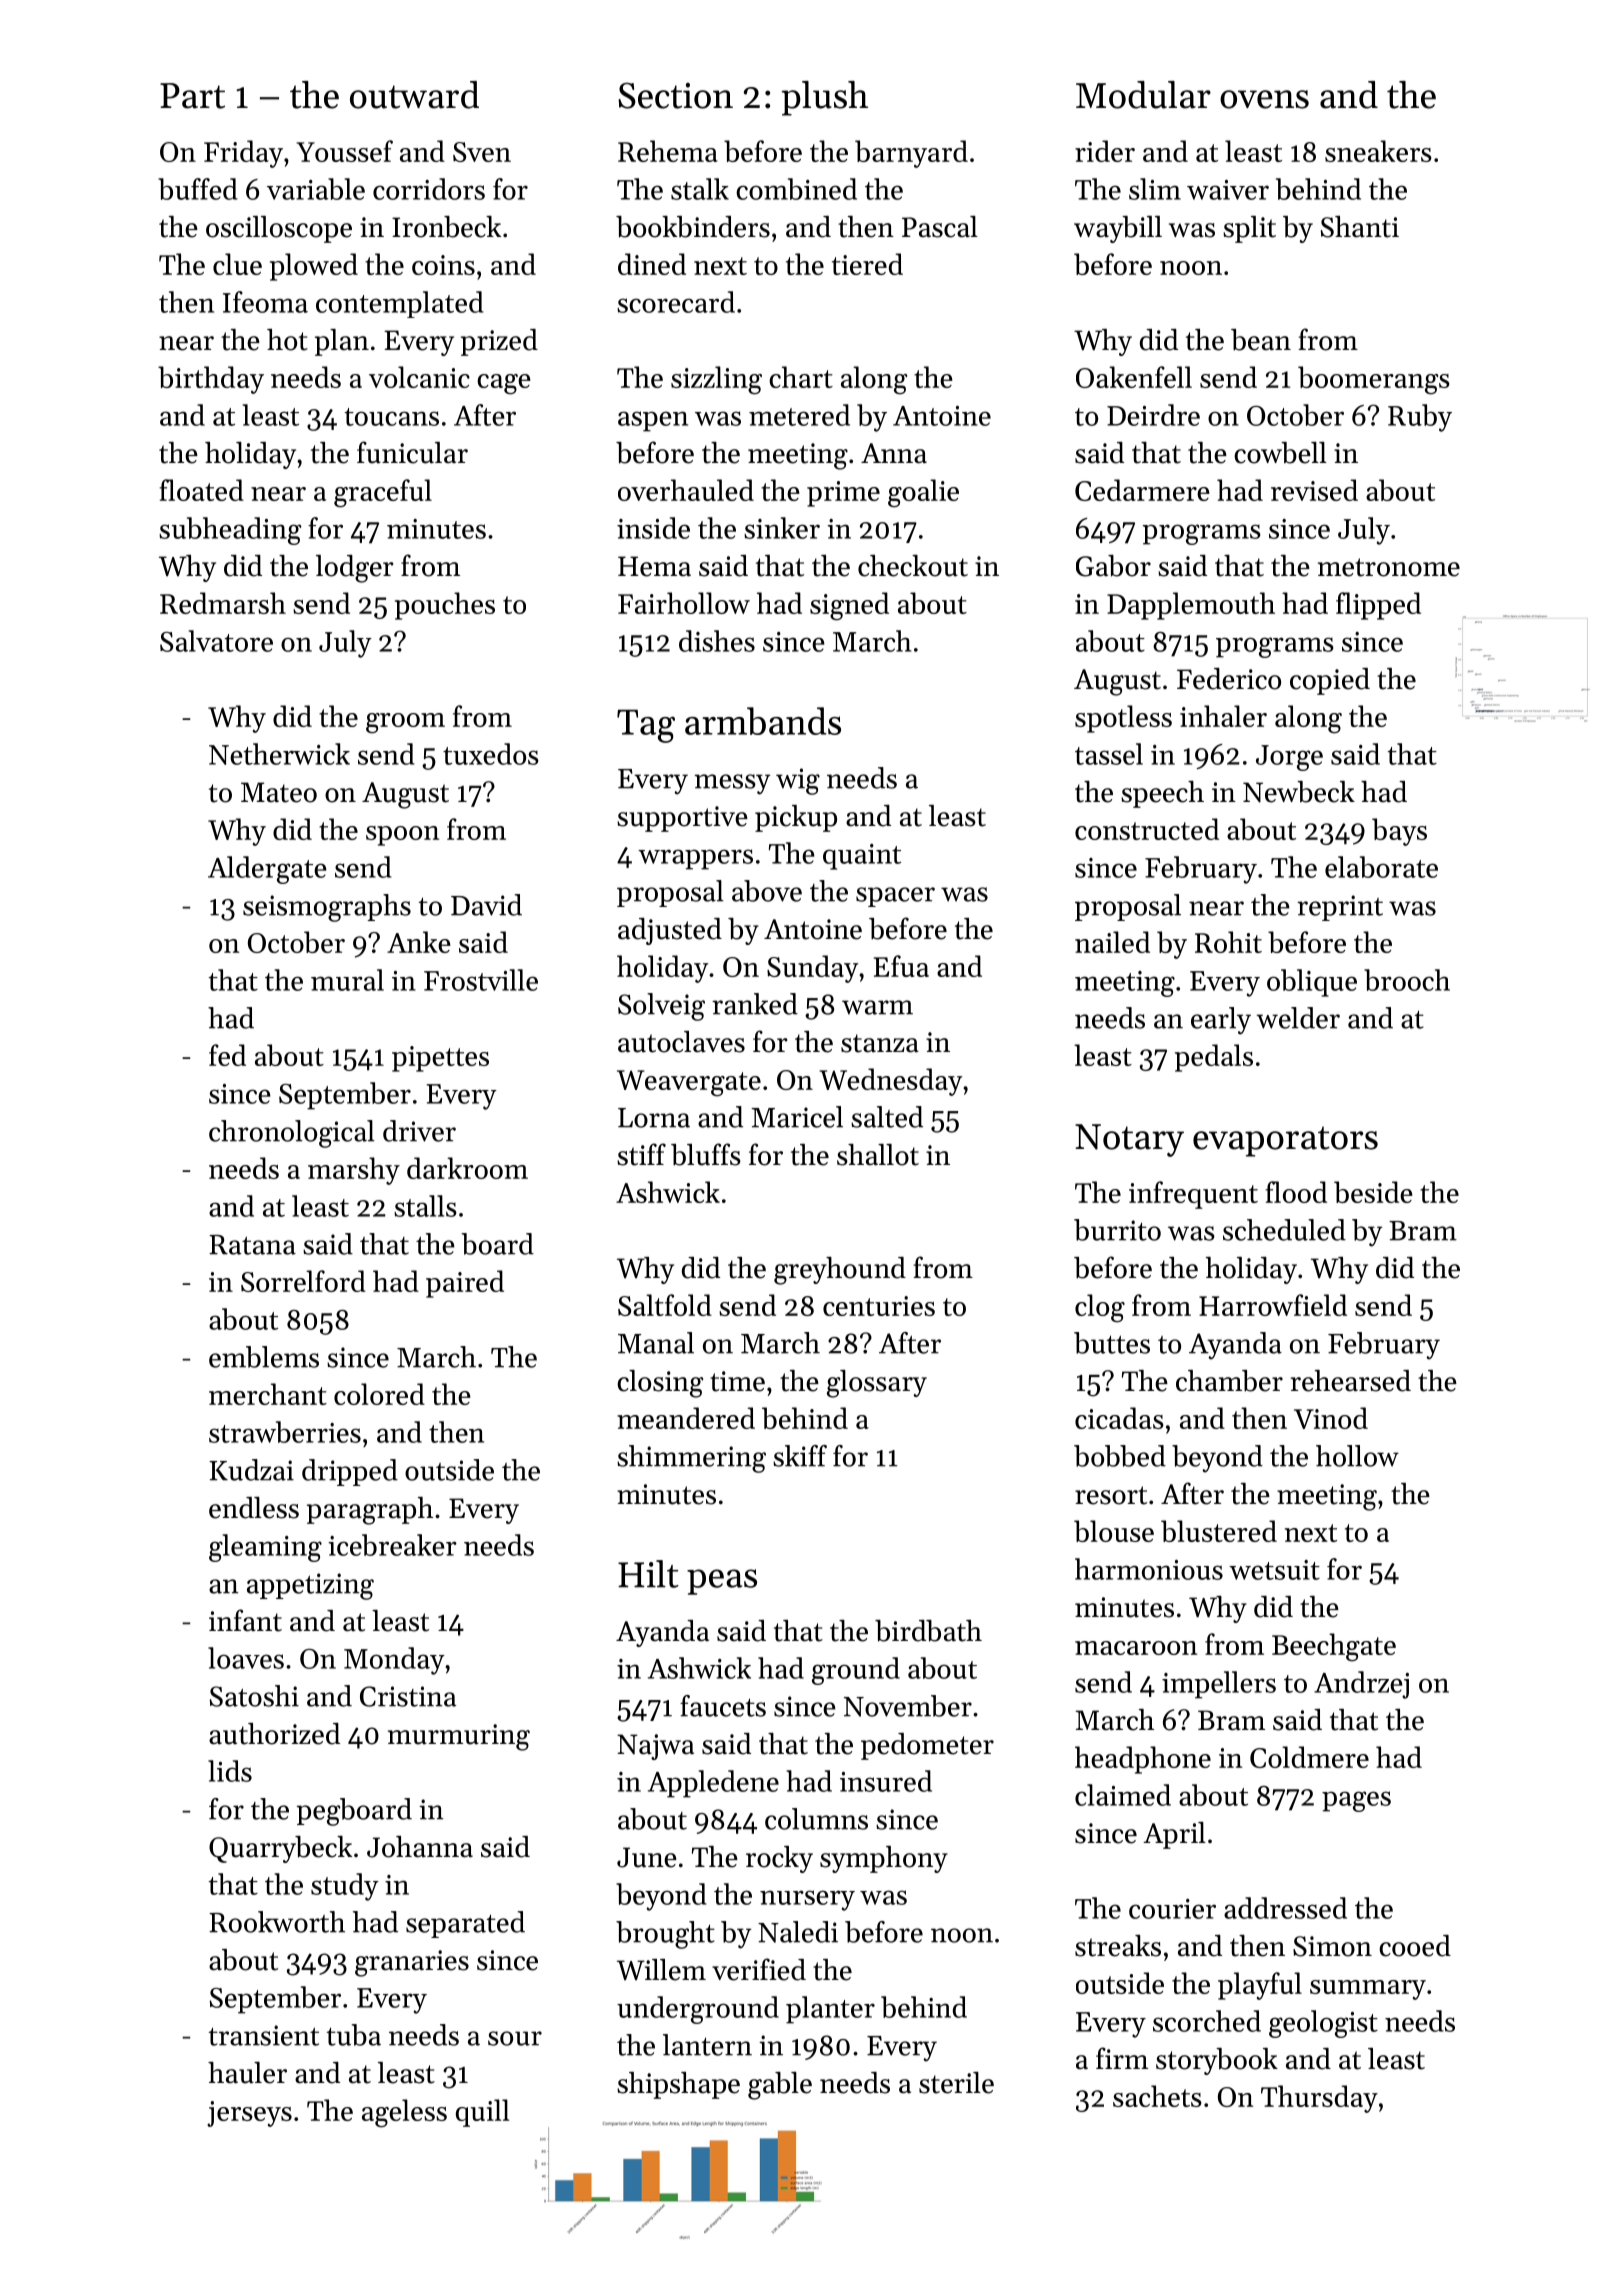 This document has width=1620, height=2292. What do you see at coordinates (798, 1932) in the document?
I see `Naledi` at bounding box center [798, 1932].
